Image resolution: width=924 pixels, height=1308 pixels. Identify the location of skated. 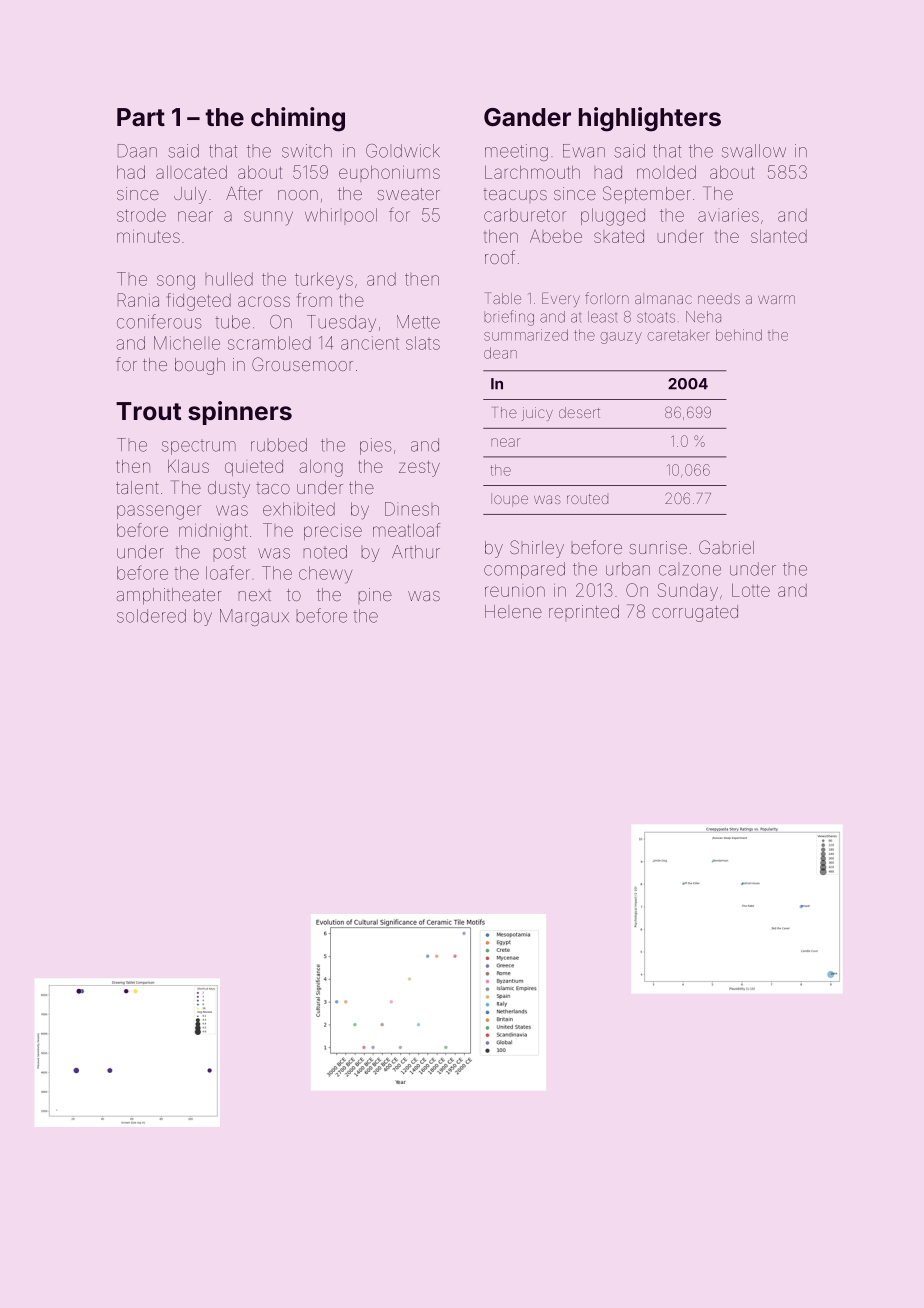
(619, 236).
